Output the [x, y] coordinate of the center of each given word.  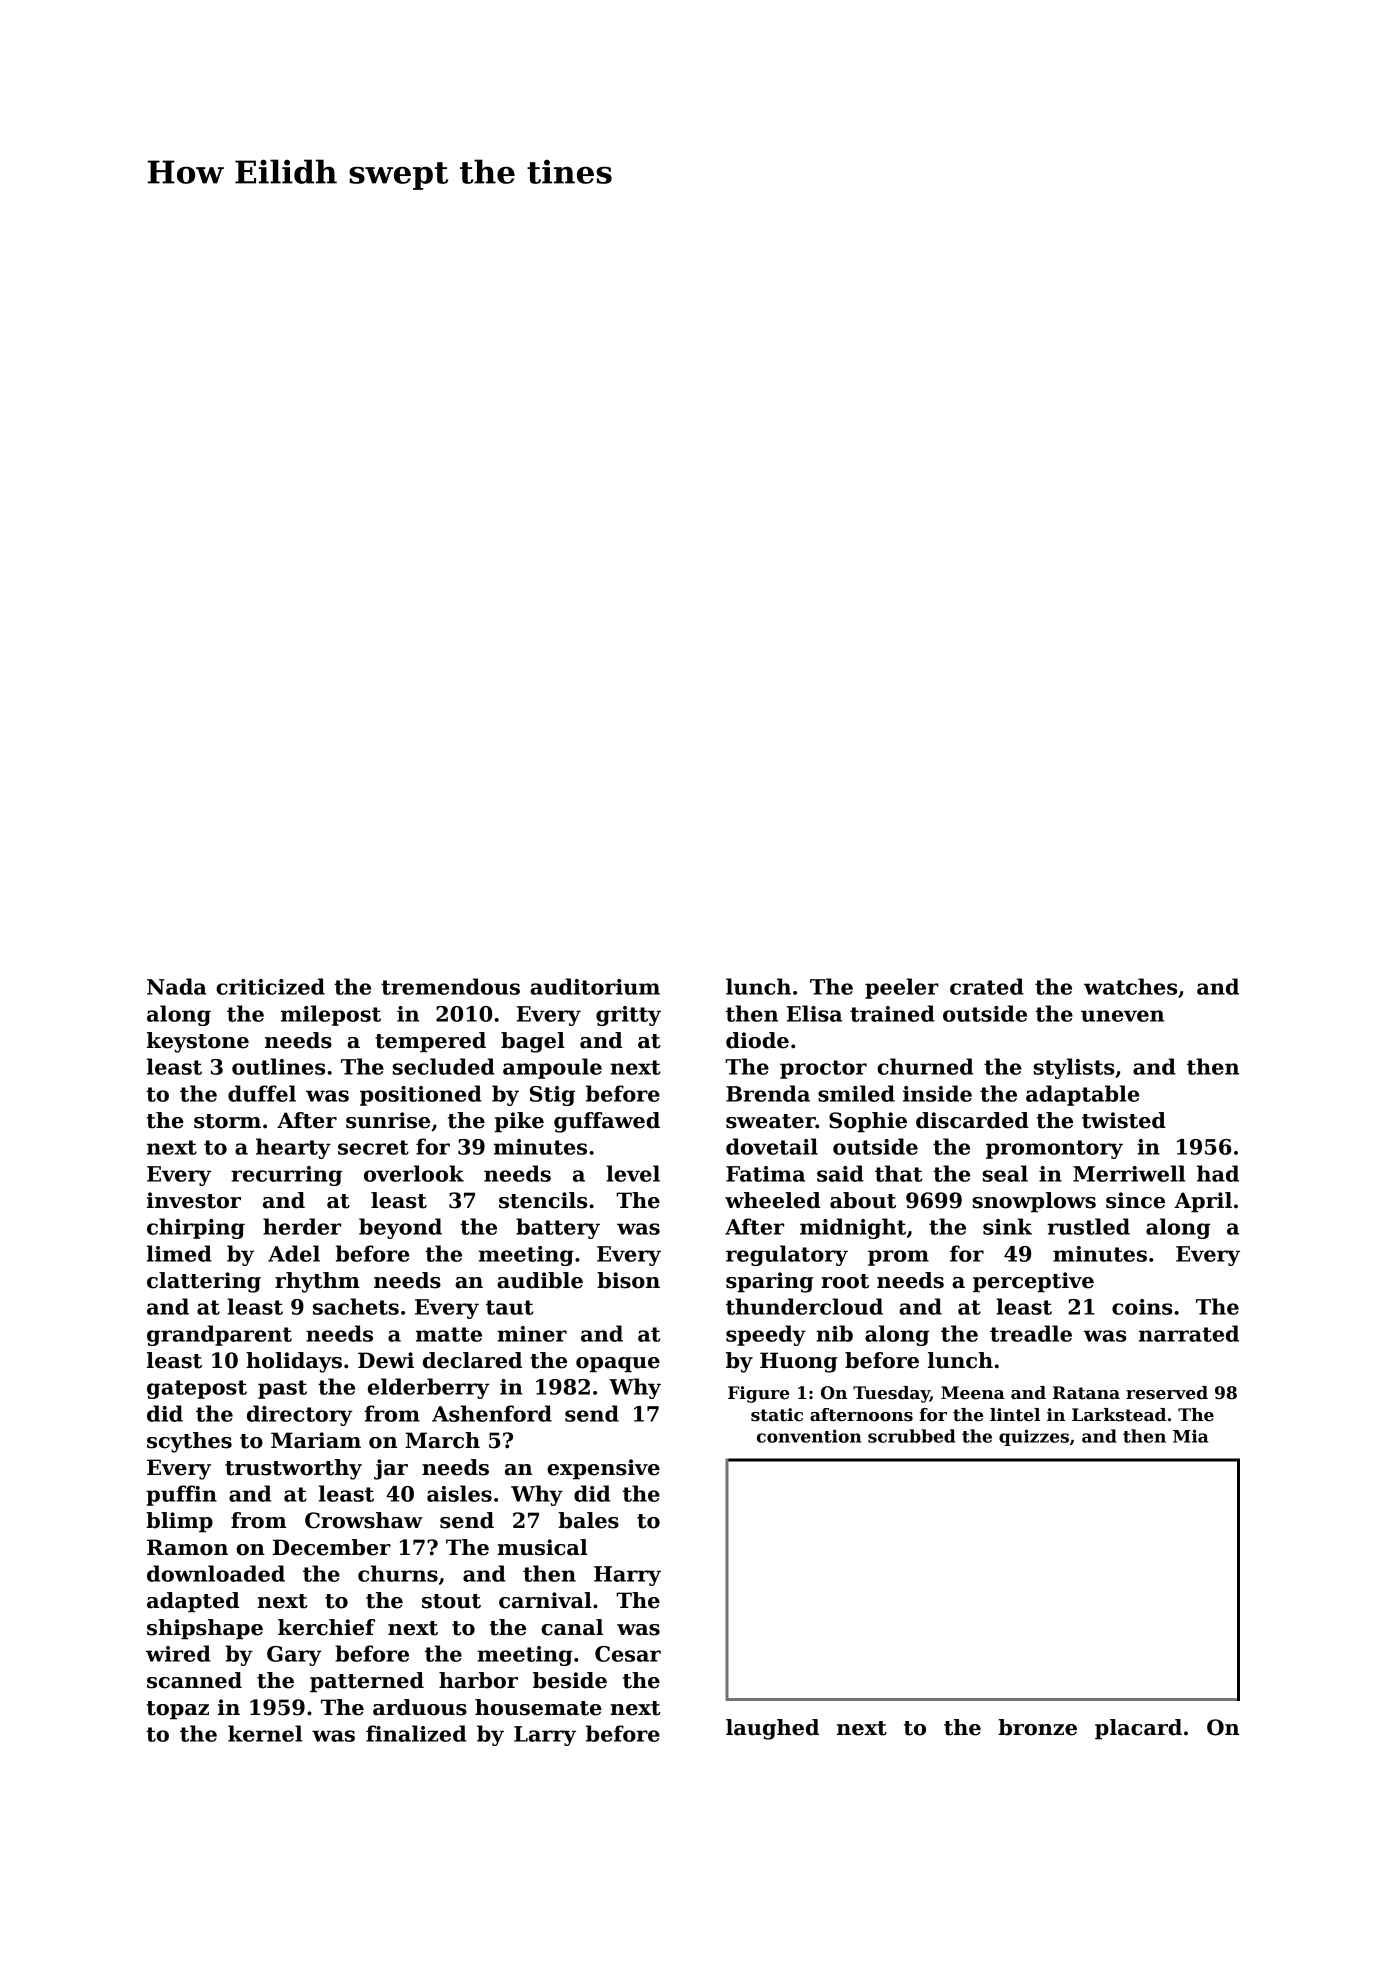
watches [1130, 986]
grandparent [219, 1335]
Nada [177, 986]
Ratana [1086, 1393]
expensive [603, 1469]
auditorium [595, 986]
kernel [265, 1733]
